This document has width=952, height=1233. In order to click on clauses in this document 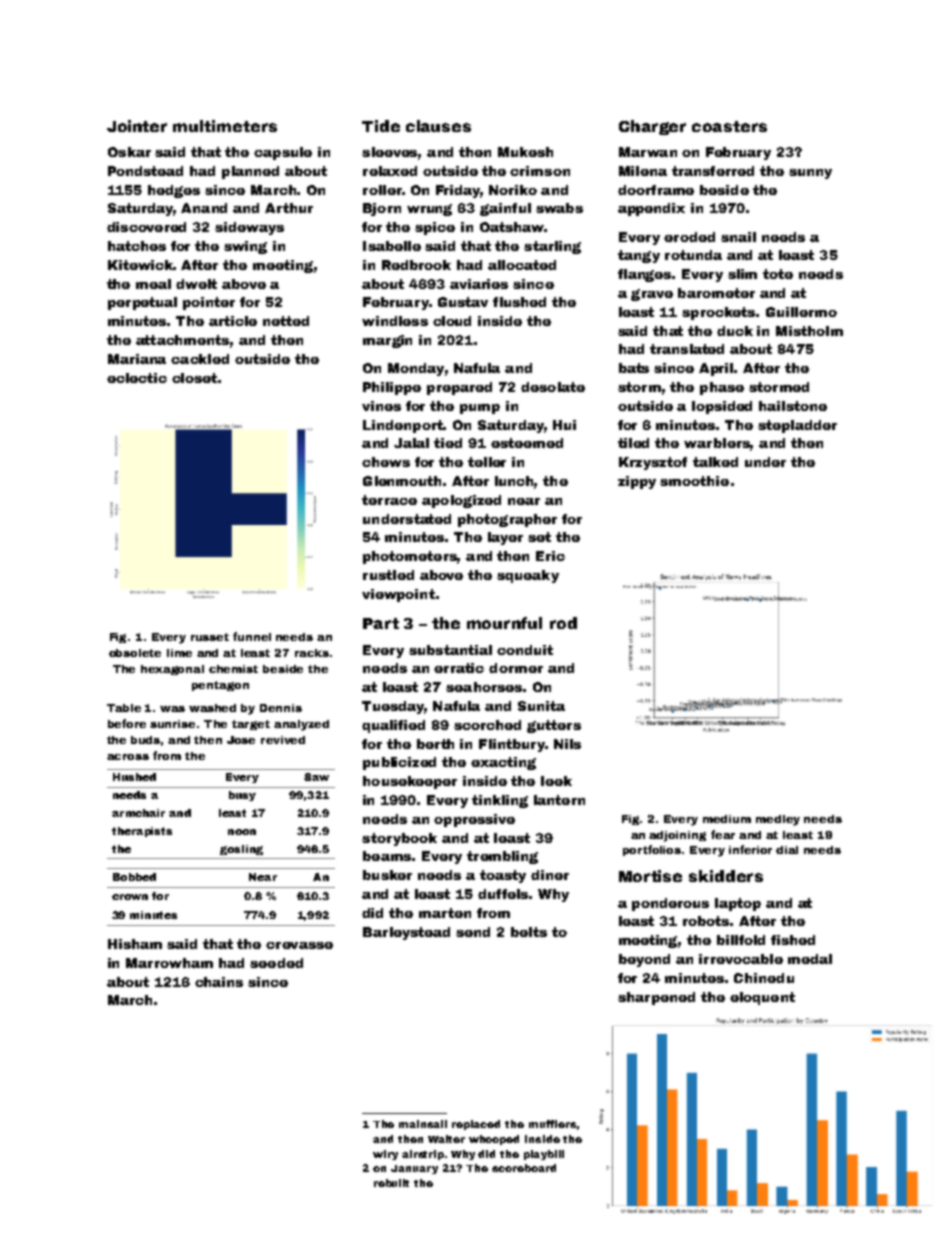, I will do `click(438, 126)`.
